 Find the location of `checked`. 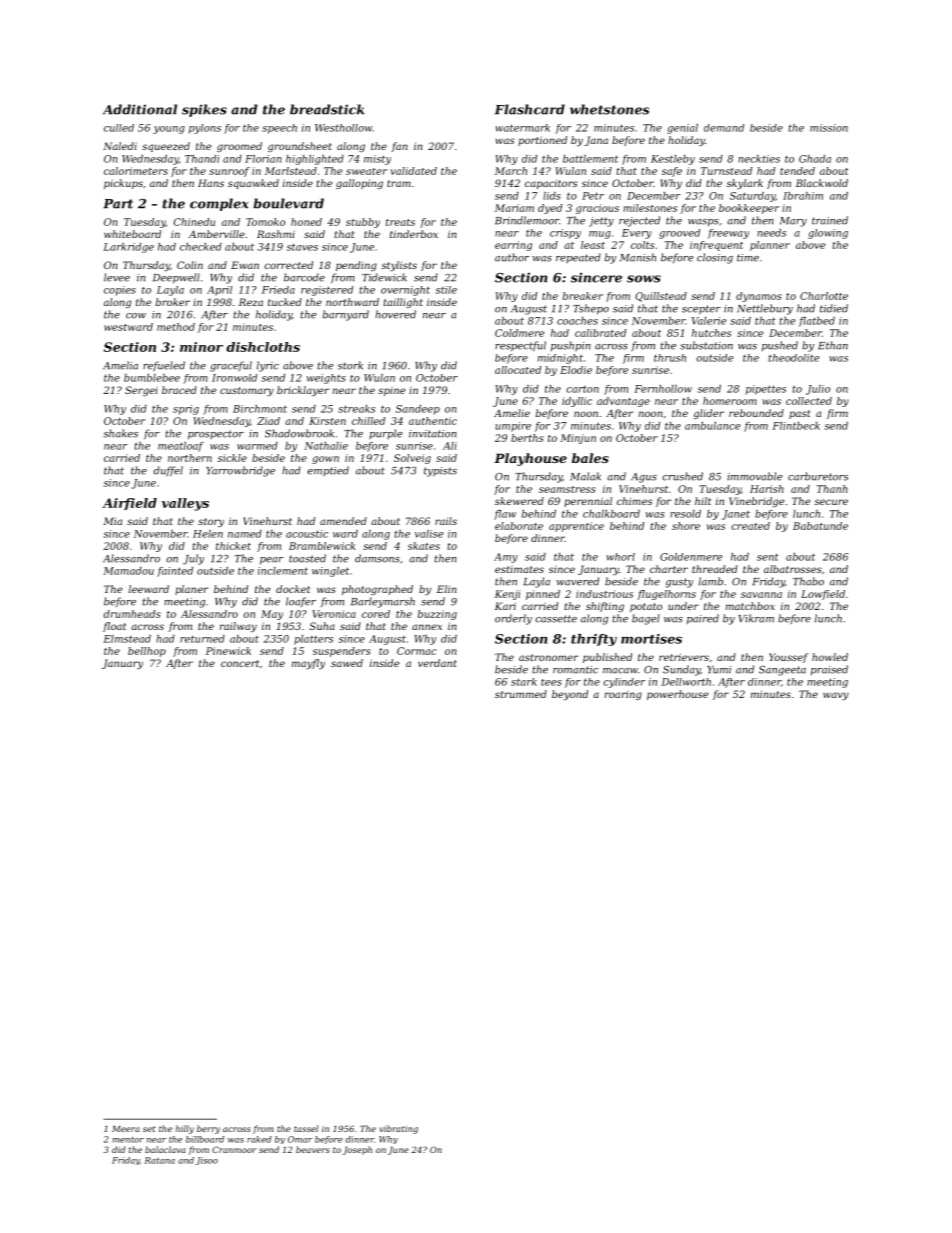

checked is located at coordinates (201, 247).
